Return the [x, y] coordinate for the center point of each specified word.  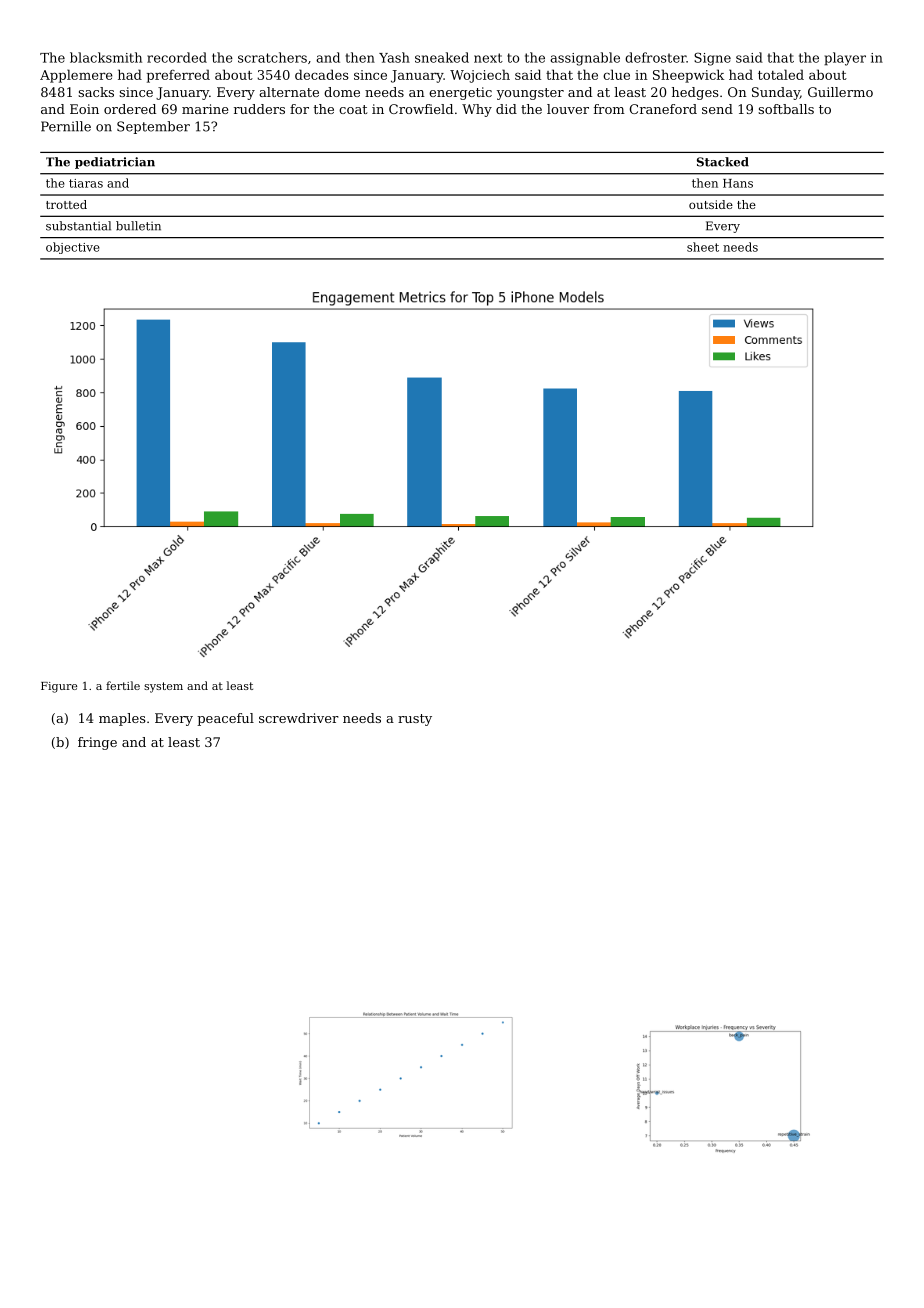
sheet [703, 247]
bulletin [138, 226]
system [163, 687]
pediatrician [115, 163]
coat [353, 109]
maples [122, 719]
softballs [786, 109]
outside [711, 204]
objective [73, 248]
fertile [123, 685]
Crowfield [421, 109]
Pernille [66, 126]
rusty [415, 720]
